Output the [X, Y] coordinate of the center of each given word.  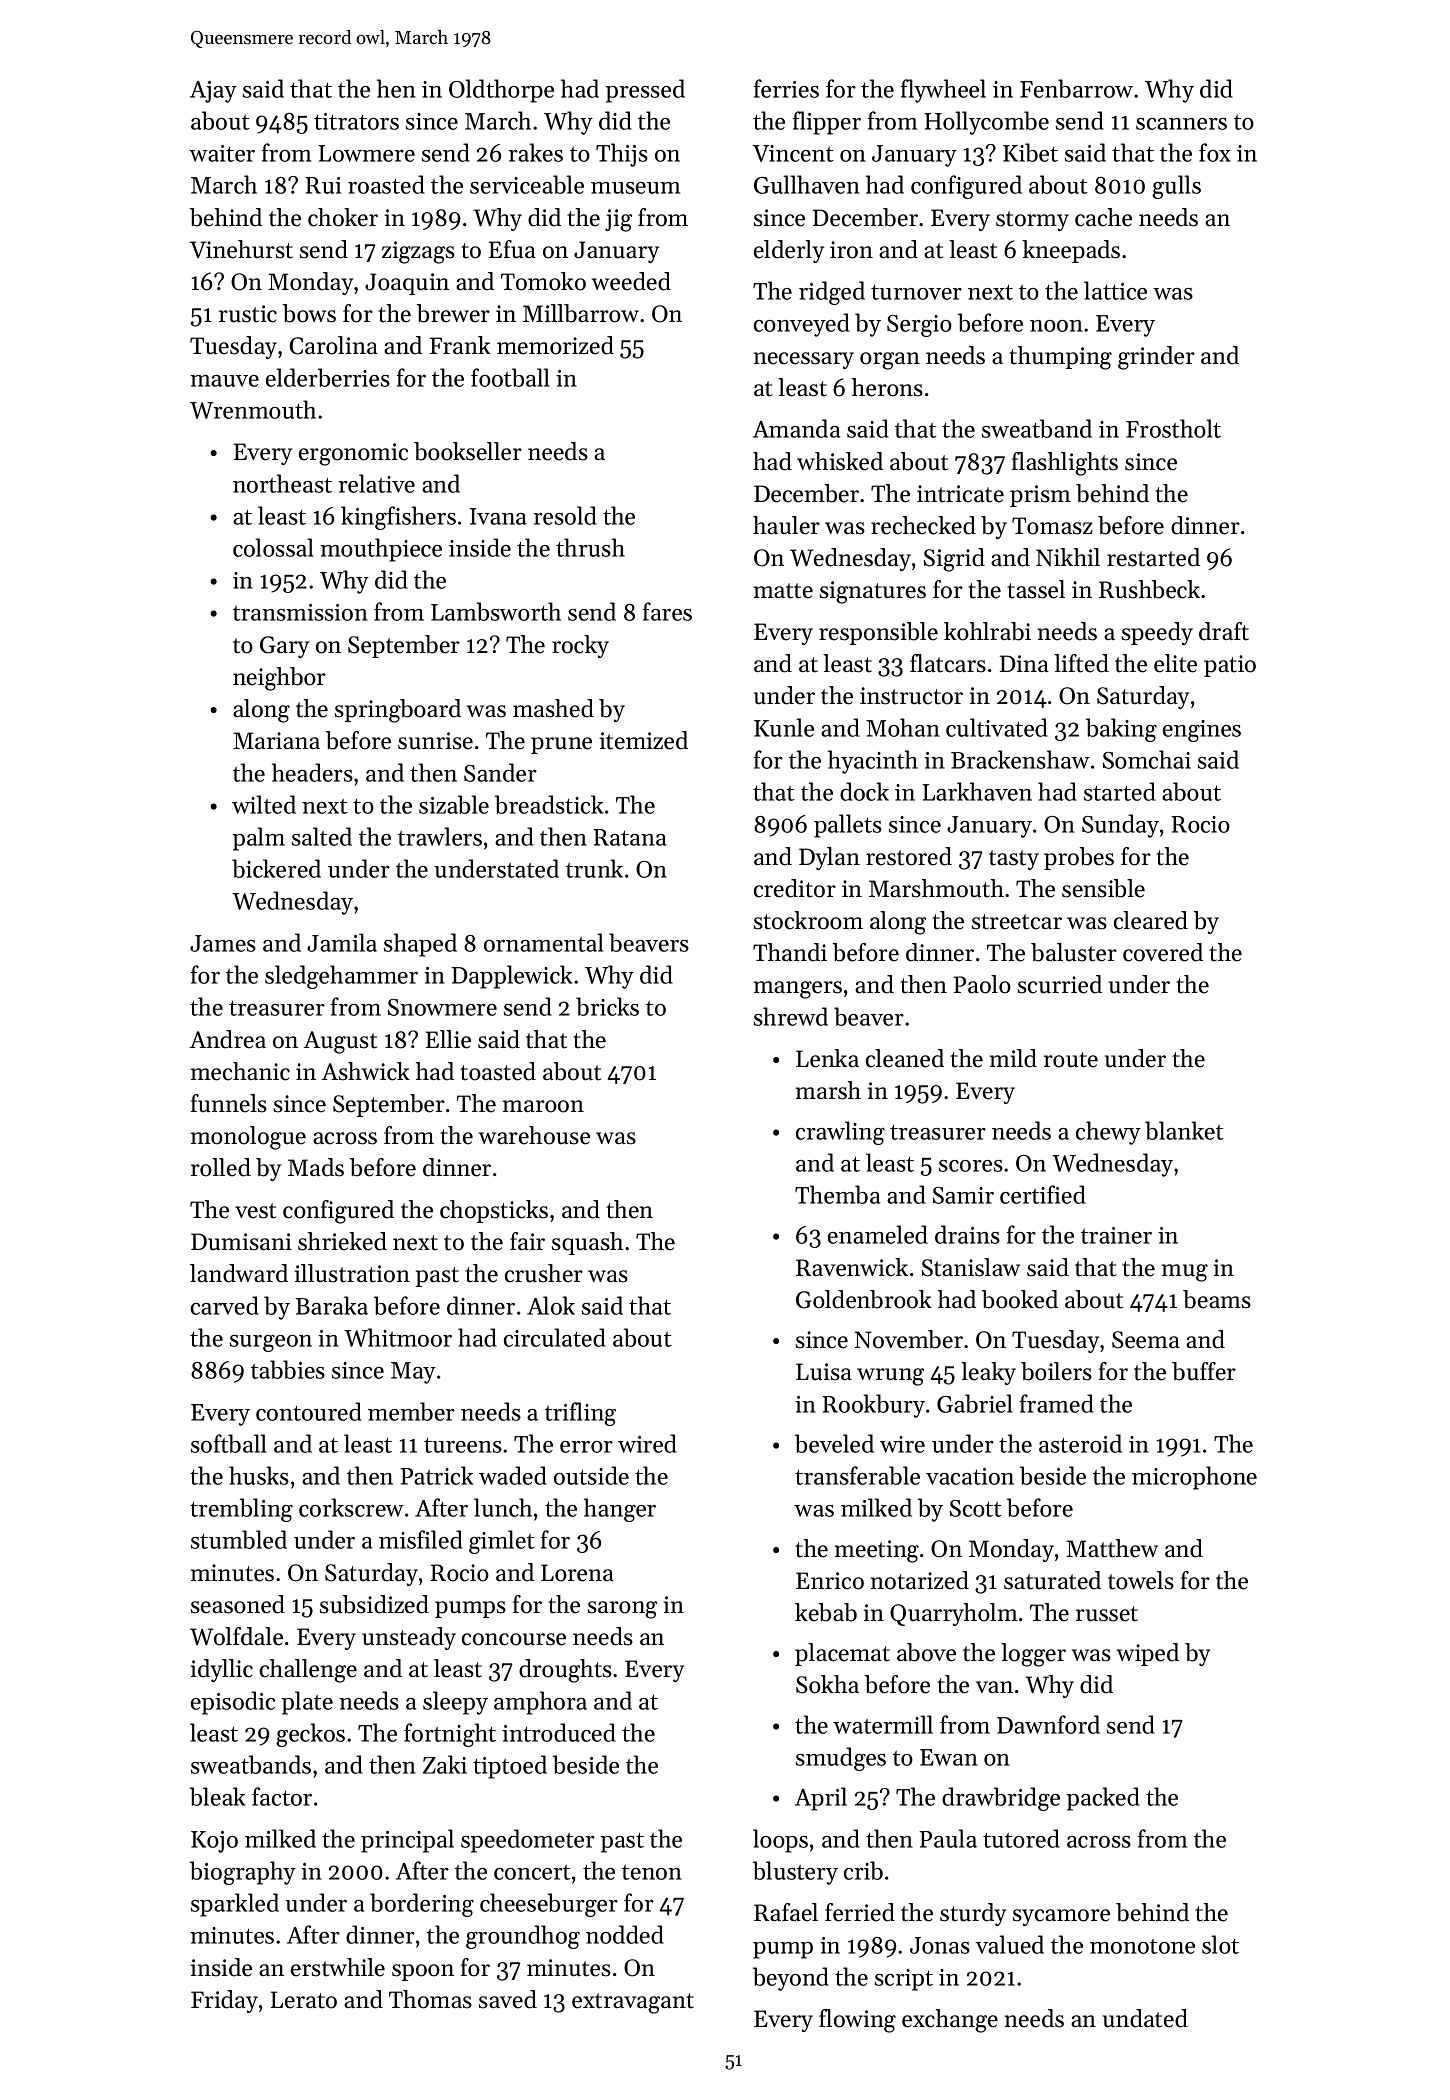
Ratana [630, 837]
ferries [786, 88]
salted [322, 836]
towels [1141, 1580]
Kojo [214, 1842]
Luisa [824, 1372]
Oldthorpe [501, 91]
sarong [622, 1610]
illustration [352, 1273]
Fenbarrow [1076, 88]
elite [1175, 663]
